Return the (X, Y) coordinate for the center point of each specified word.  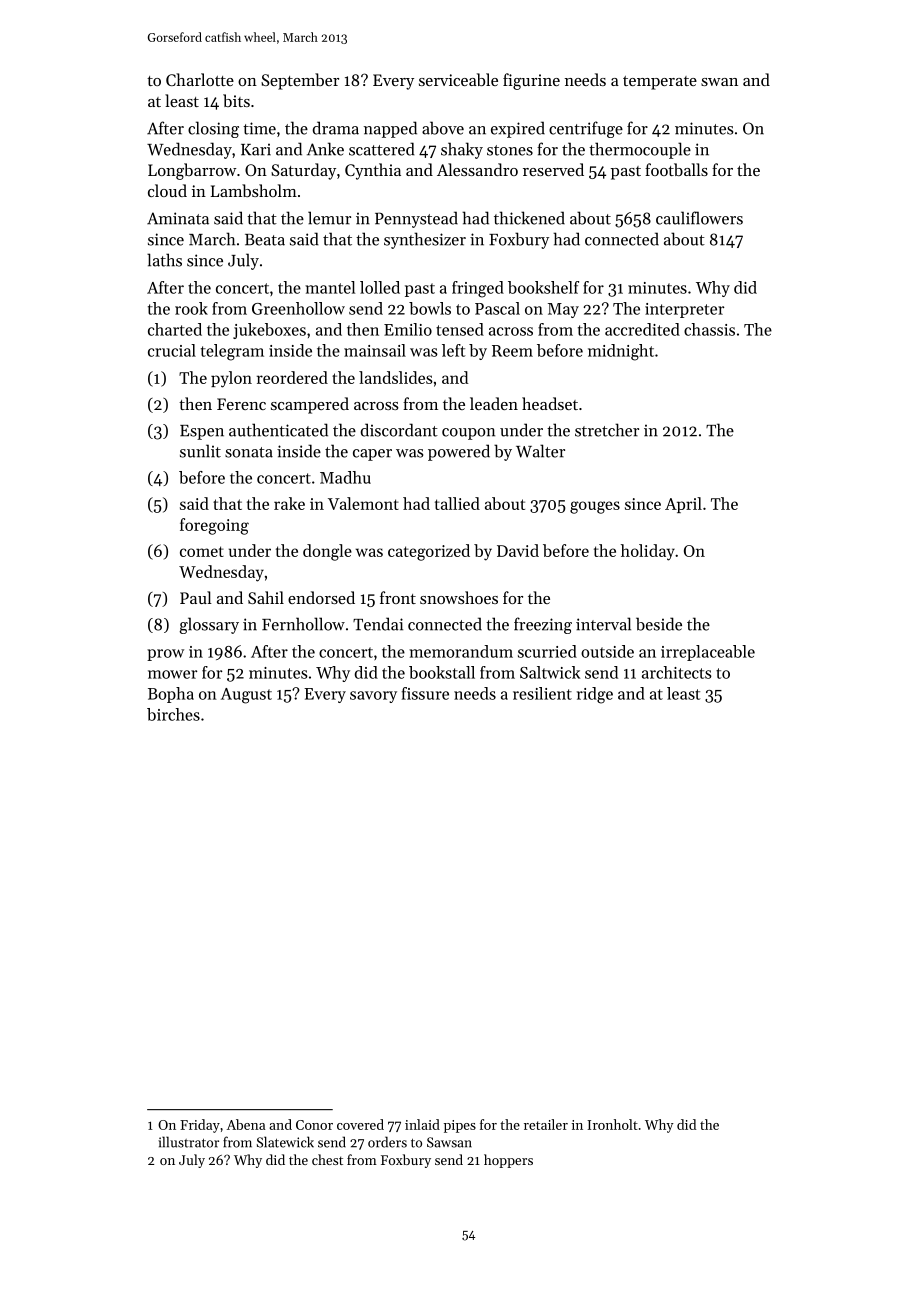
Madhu (345, 477)
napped (390, 129)
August (246, 696)
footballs (676, 169)
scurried (547, 651)
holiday (648, 552)
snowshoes (459, 597)
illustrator (188, 1142)
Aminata (178, 218)
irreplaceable (708, 653)
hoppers (508, 1161)
